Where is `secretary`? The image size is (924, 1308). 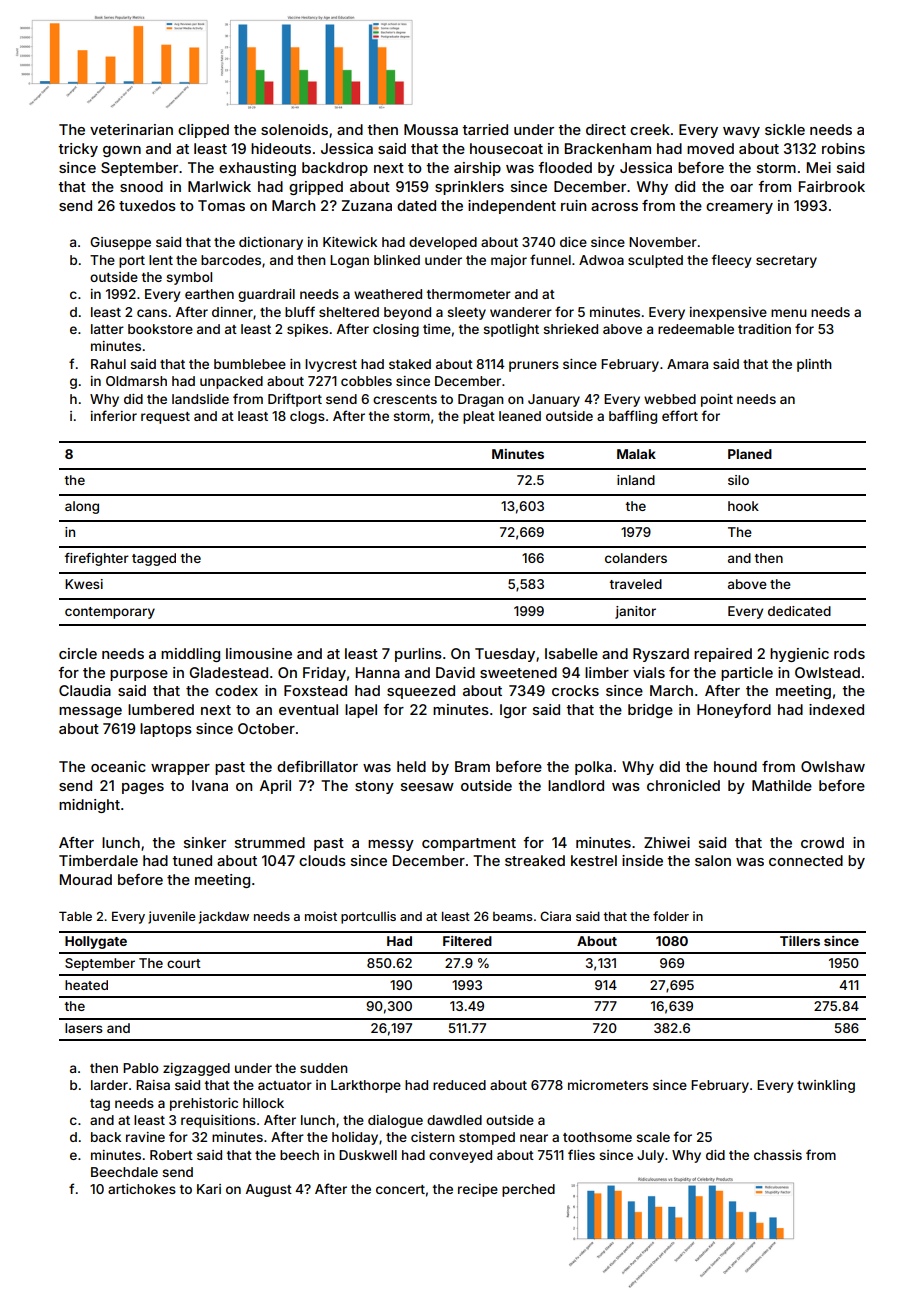 secretary is located at coordinates (786, 262).
